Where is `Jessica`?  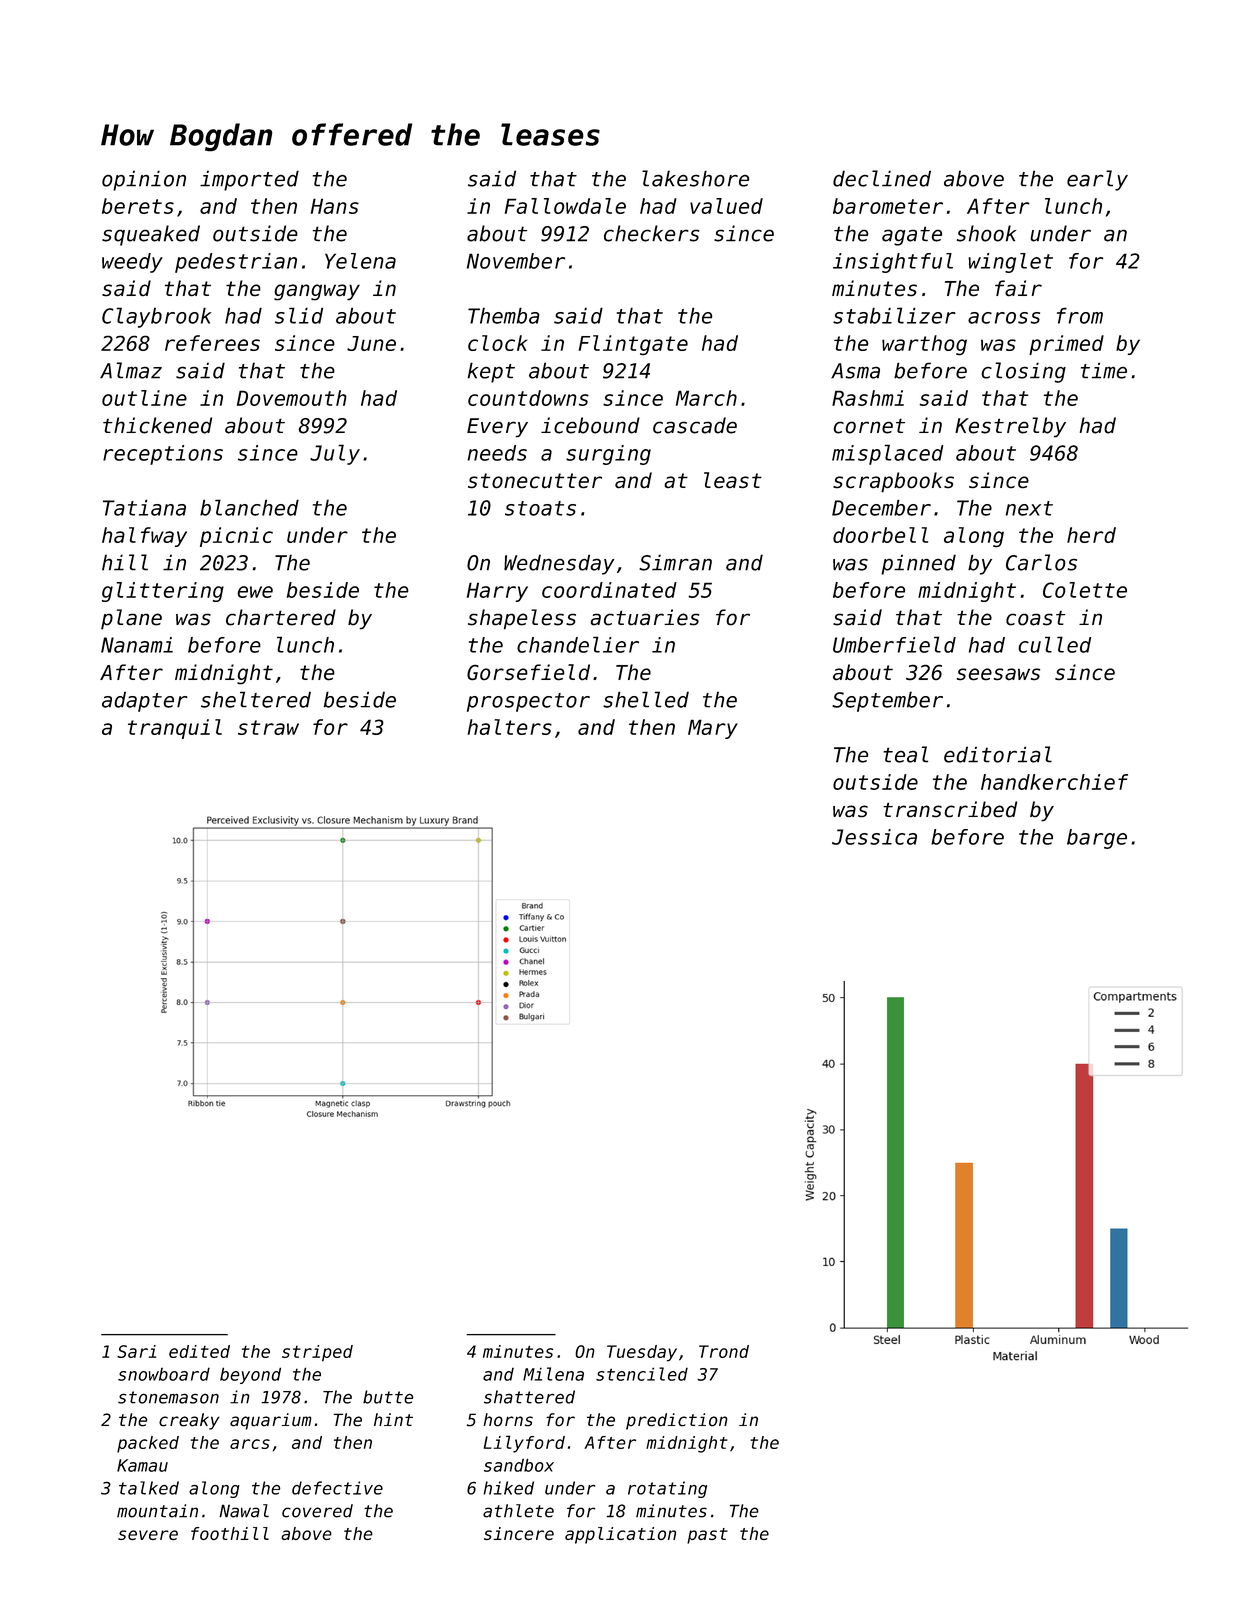
Jessica is located at coordinates (874, 837).
